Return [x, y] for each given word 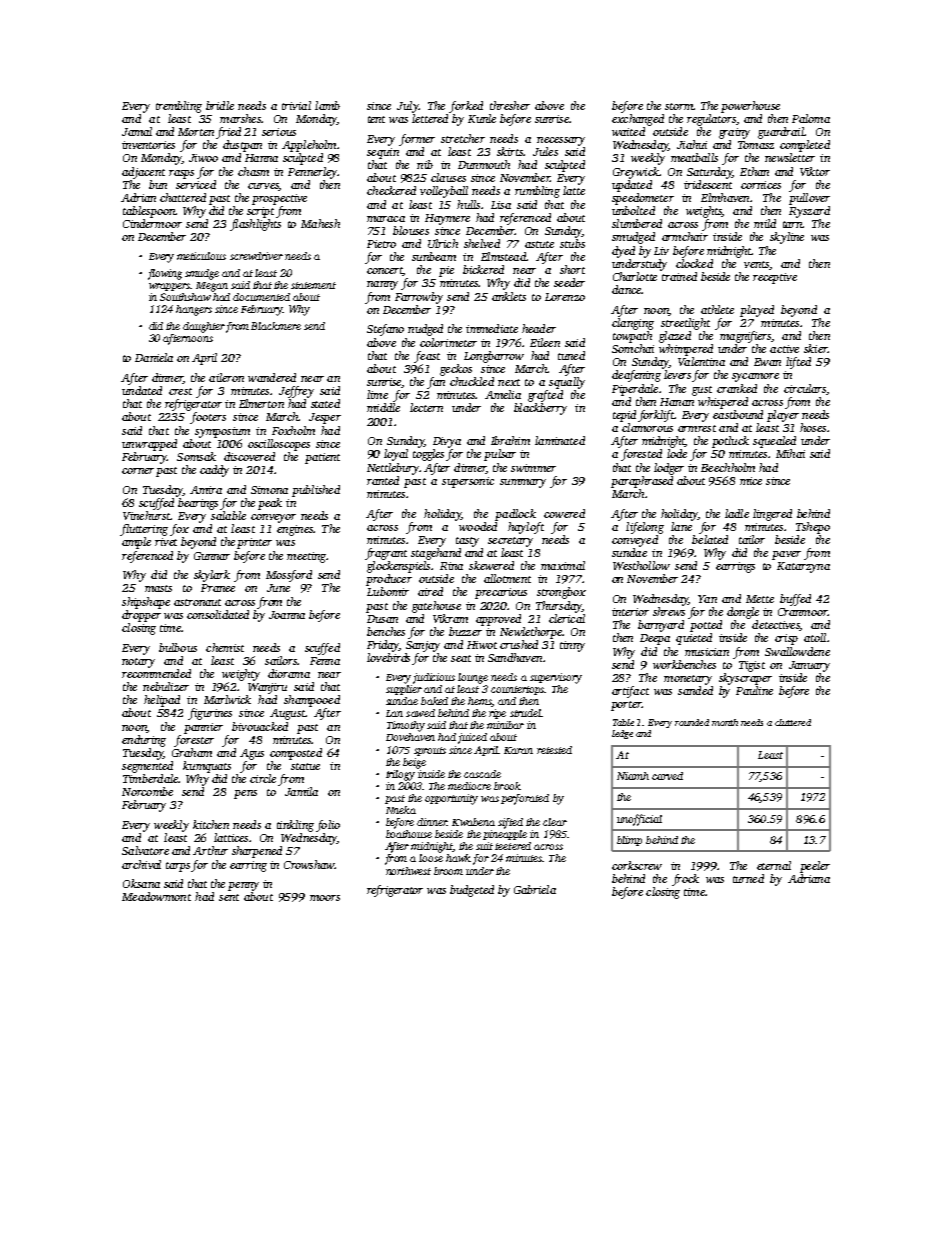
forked [466, 107]
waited [628, 131]
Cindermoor [152, 223]
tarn [793, 224]
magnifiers [745, 337]
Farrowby [419, 298]
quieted [694, 639]
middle [383, 407]
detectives [776, 625]
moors [325, 898]
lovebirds [388, 657]
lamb [327, 105]
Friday [383, 646]
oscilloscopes [279, 445]
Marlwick [227, 699]
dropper [141, 616]
